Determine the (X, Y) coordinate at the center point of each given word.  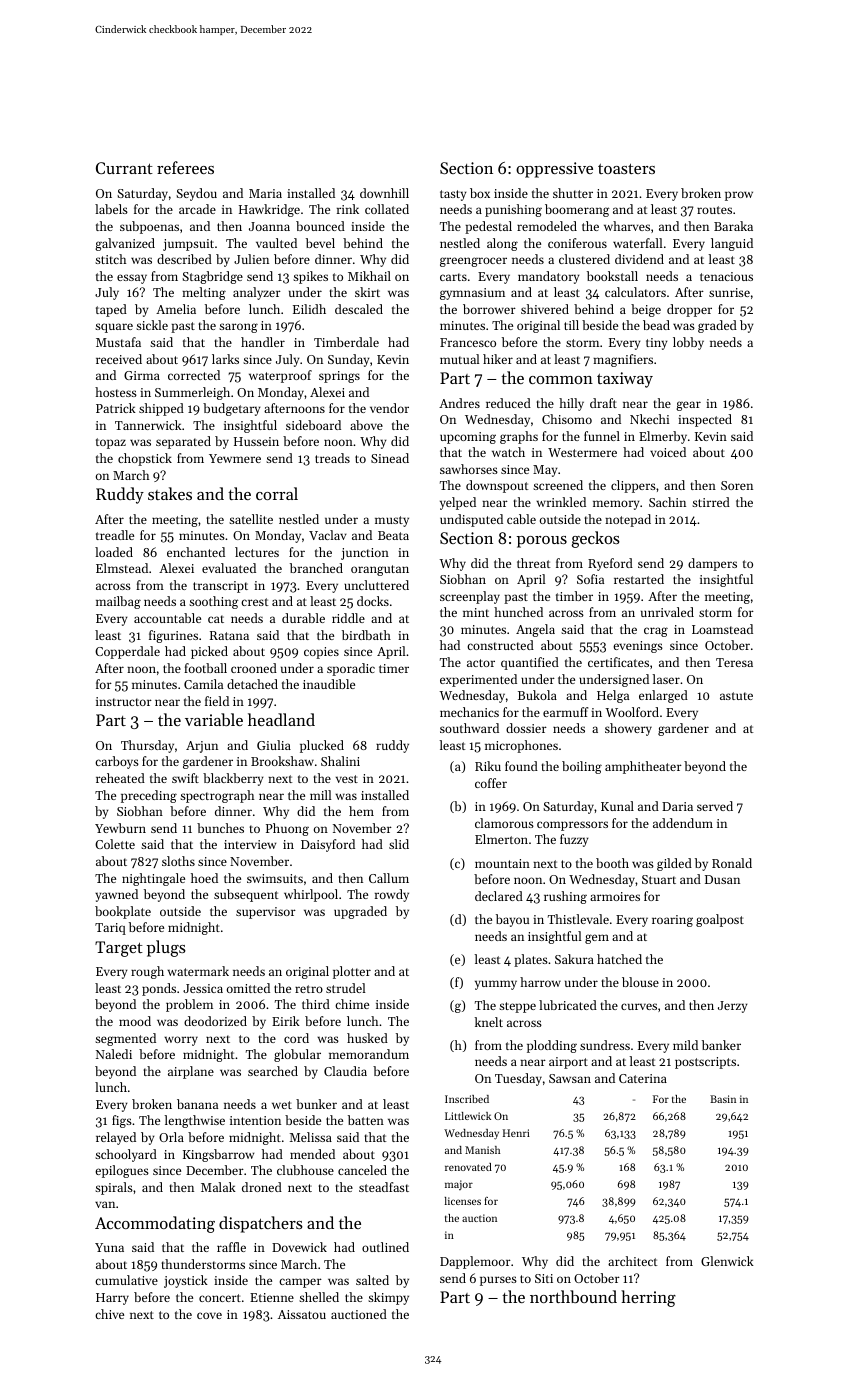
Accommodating (155, 1224)
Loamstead (722, 629)
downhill (384, 193)
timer (394, 668)
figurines (173, 636)
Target (119, 949)
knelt (489, 1022)
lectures (257, 552)
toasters (626, 169)
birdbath (366, 635)
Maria (265, 193)
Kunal (617, 806)
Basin (723, 1099)
